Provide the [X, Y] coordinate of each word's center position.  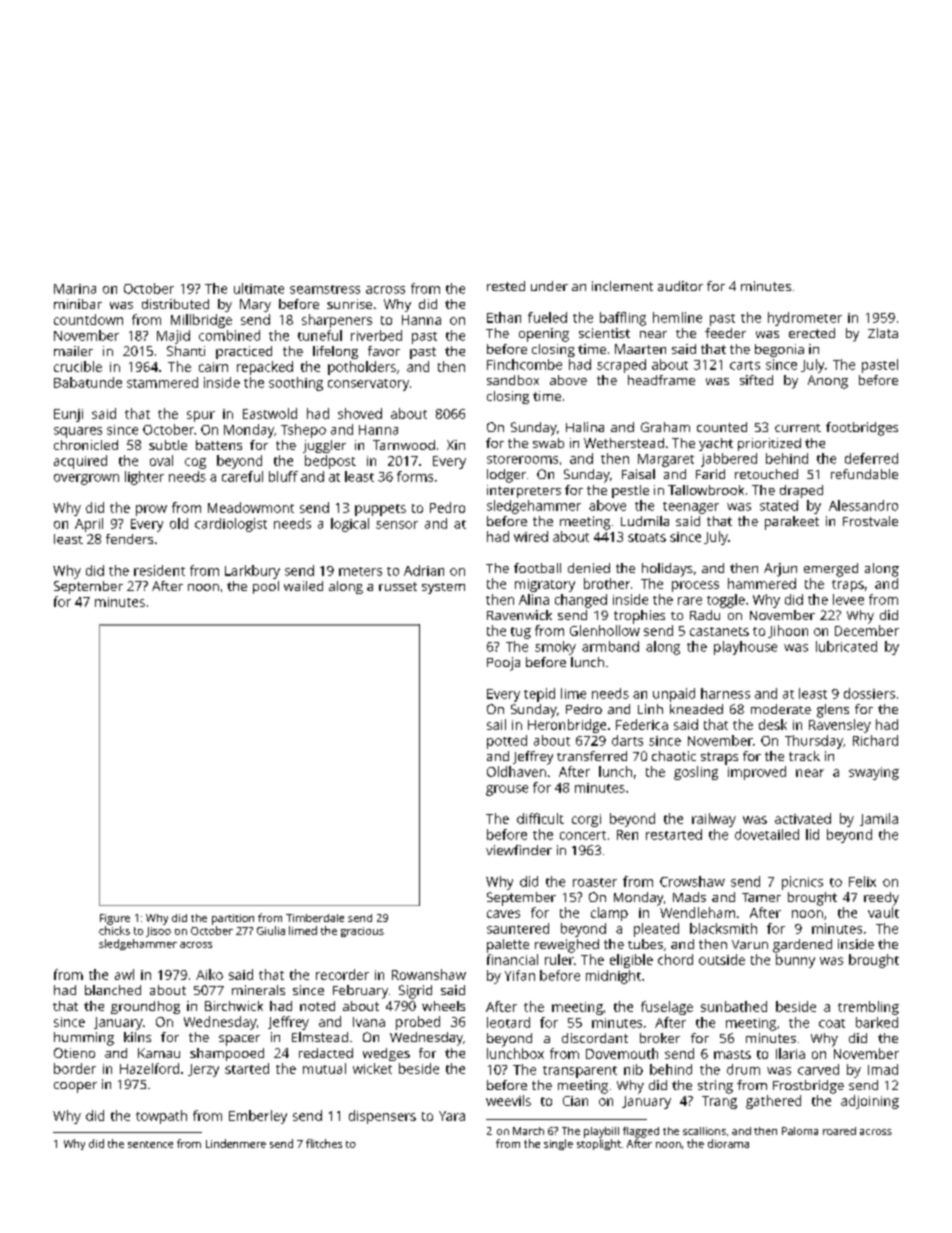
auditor [680, 286]
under [549, 286]
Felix [862, 881]
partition [233, 919]
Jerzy [203, 1070]
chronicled [86, 445]
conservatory [368, 385]
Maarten [640, 349]
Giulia [271, 930]
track [804, 756]
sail [496, 724]
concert [583, 835]
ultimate [259, 288]
